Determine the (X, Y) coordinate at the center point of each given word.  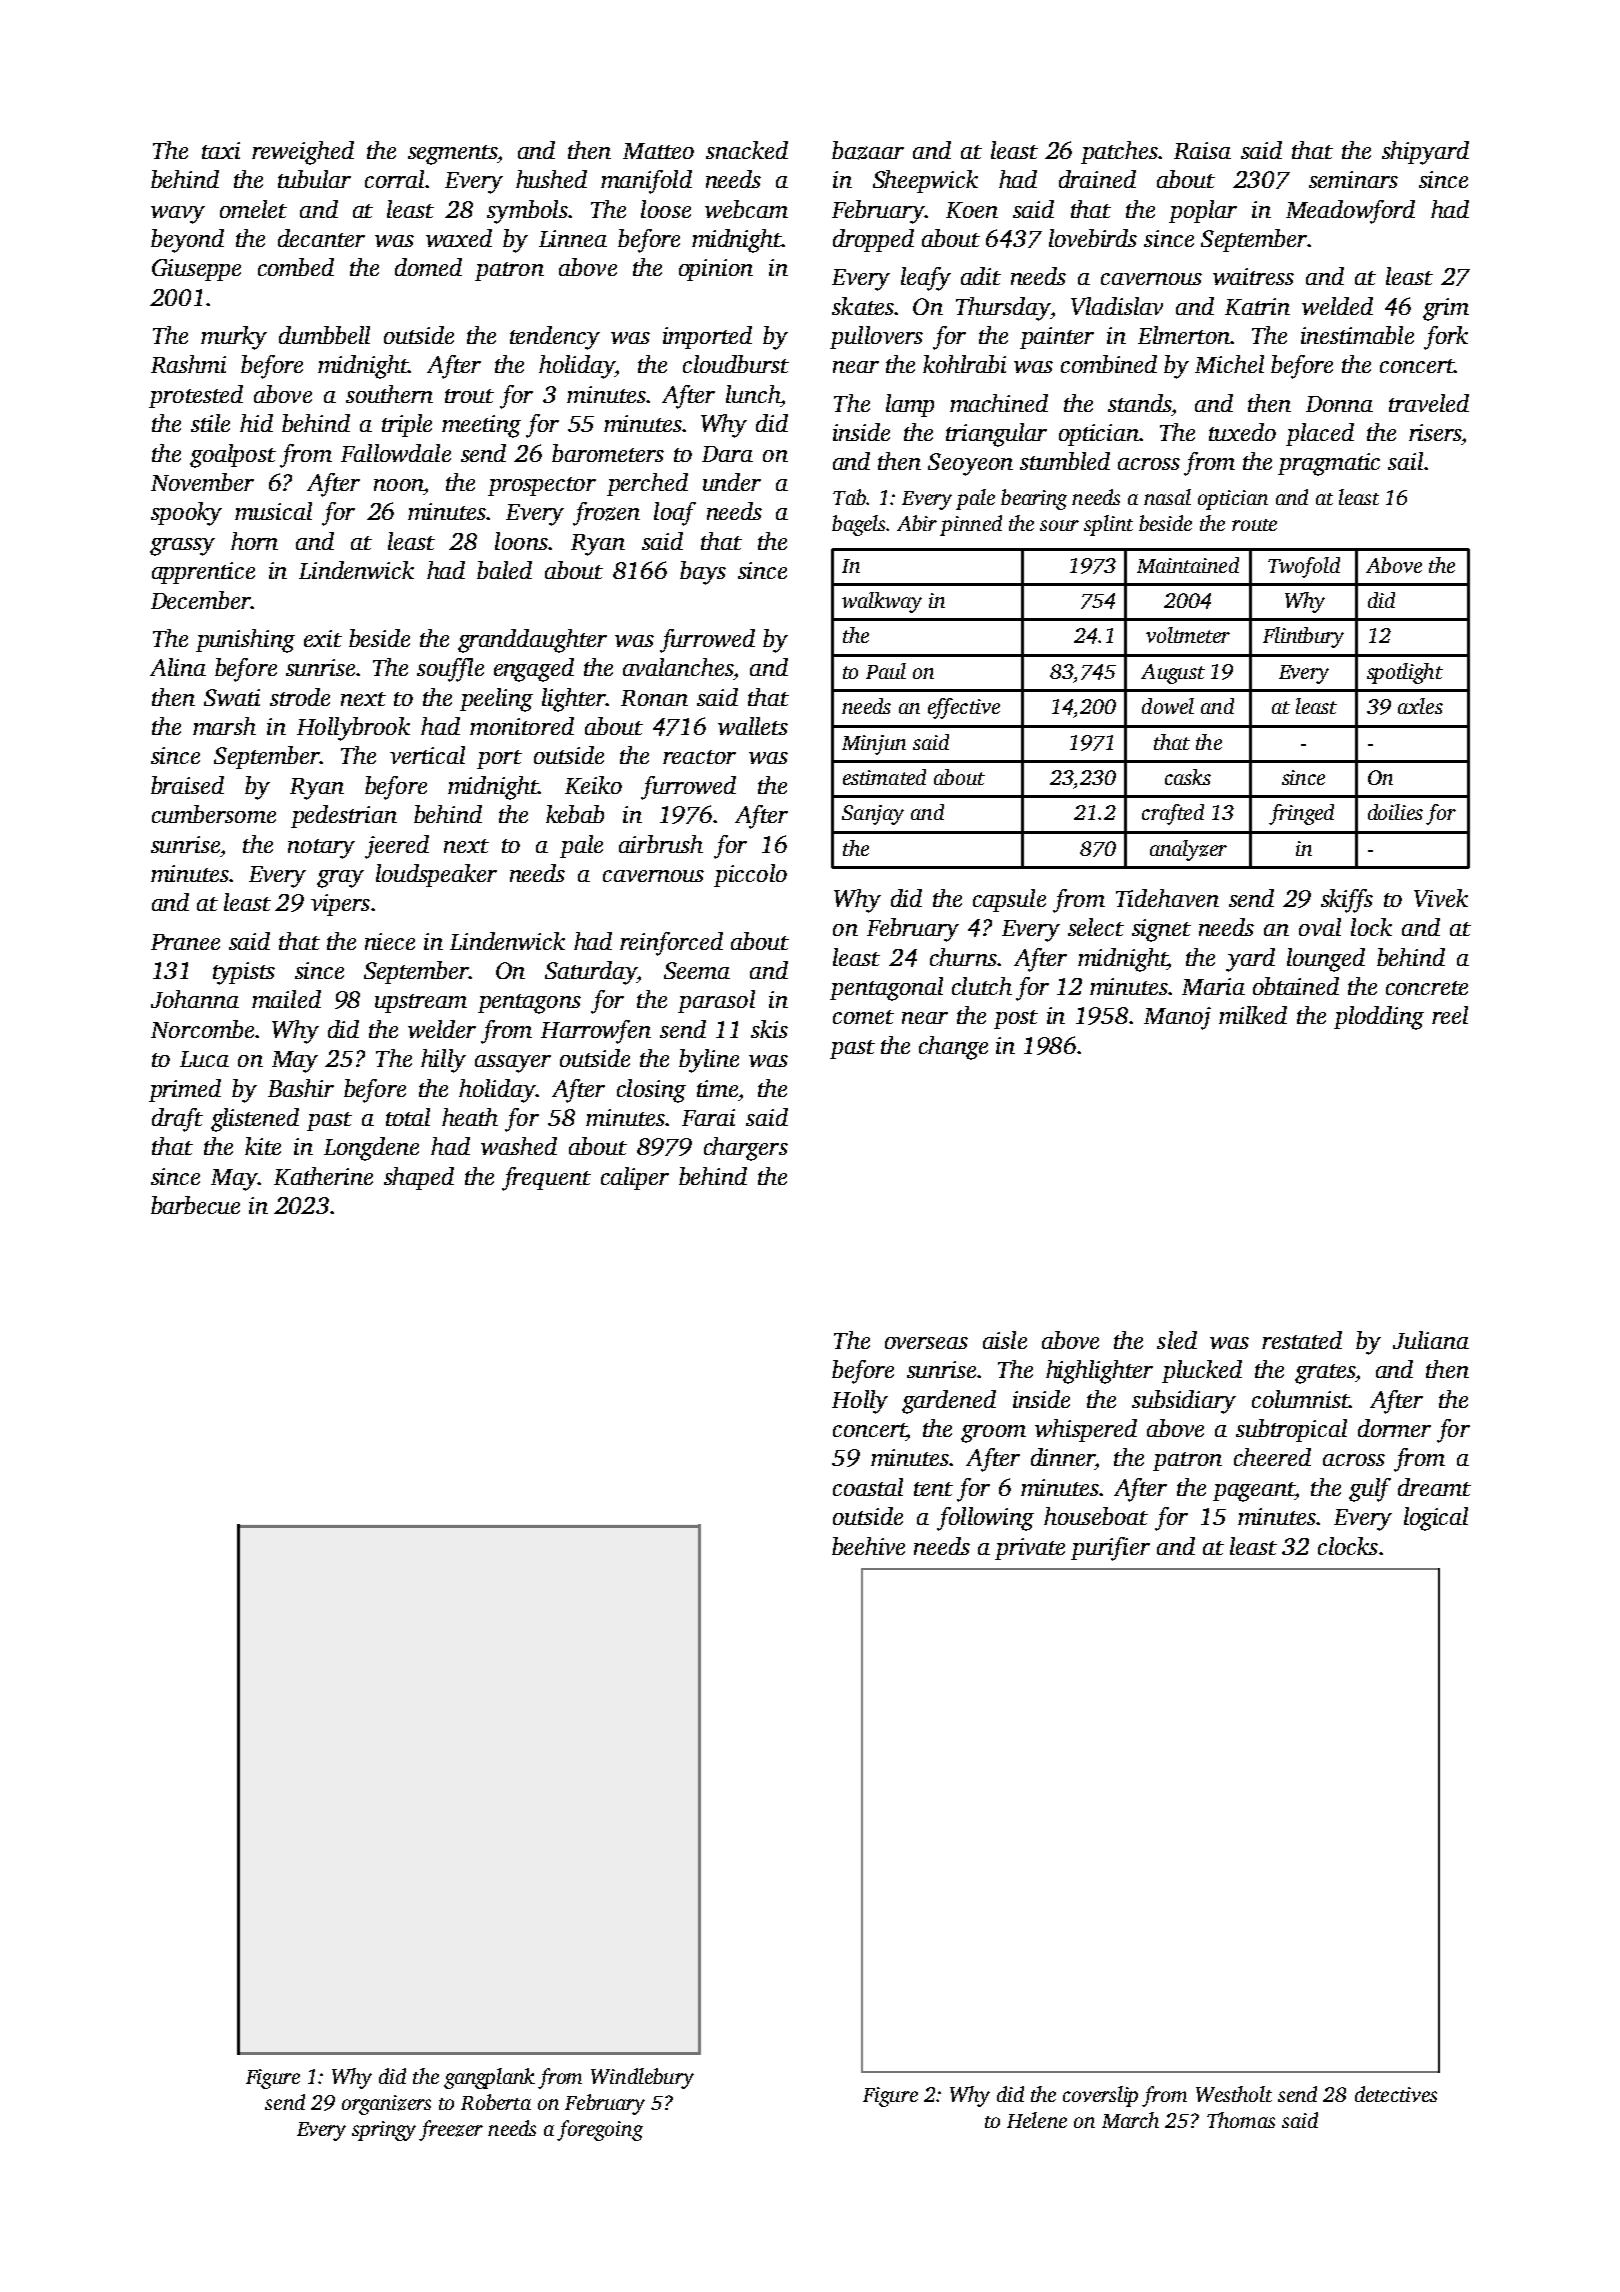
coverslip (1100, 2096)
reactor (699, 757)
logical (1436, 1519)
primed (185, 1090)
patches (1119, 152)
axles (1420, 706)
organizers (386, 2105)
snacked (747, 150)
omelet (253, 209)
